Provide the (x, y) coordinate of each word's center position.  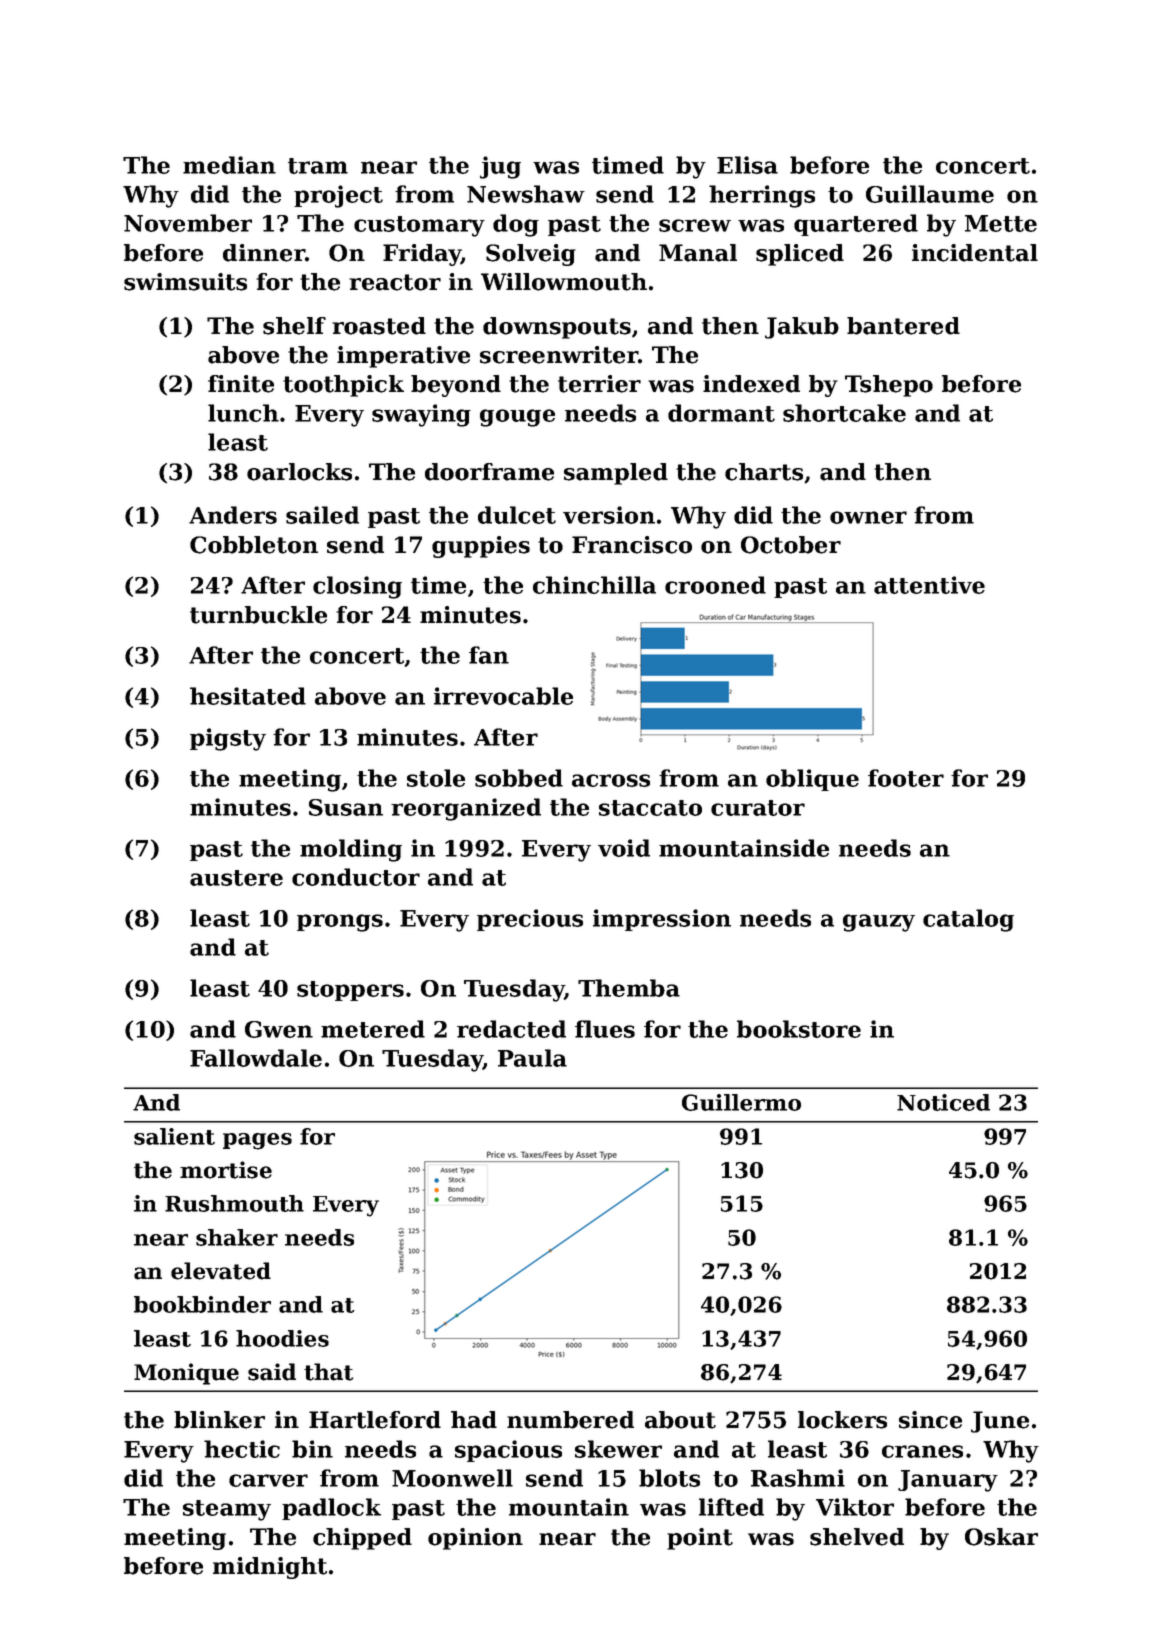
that (328, 1372)
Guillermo (741, 1102)
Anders (233, 515)
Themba (629, 988)
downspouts (557, 328)
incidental (975, 253)
